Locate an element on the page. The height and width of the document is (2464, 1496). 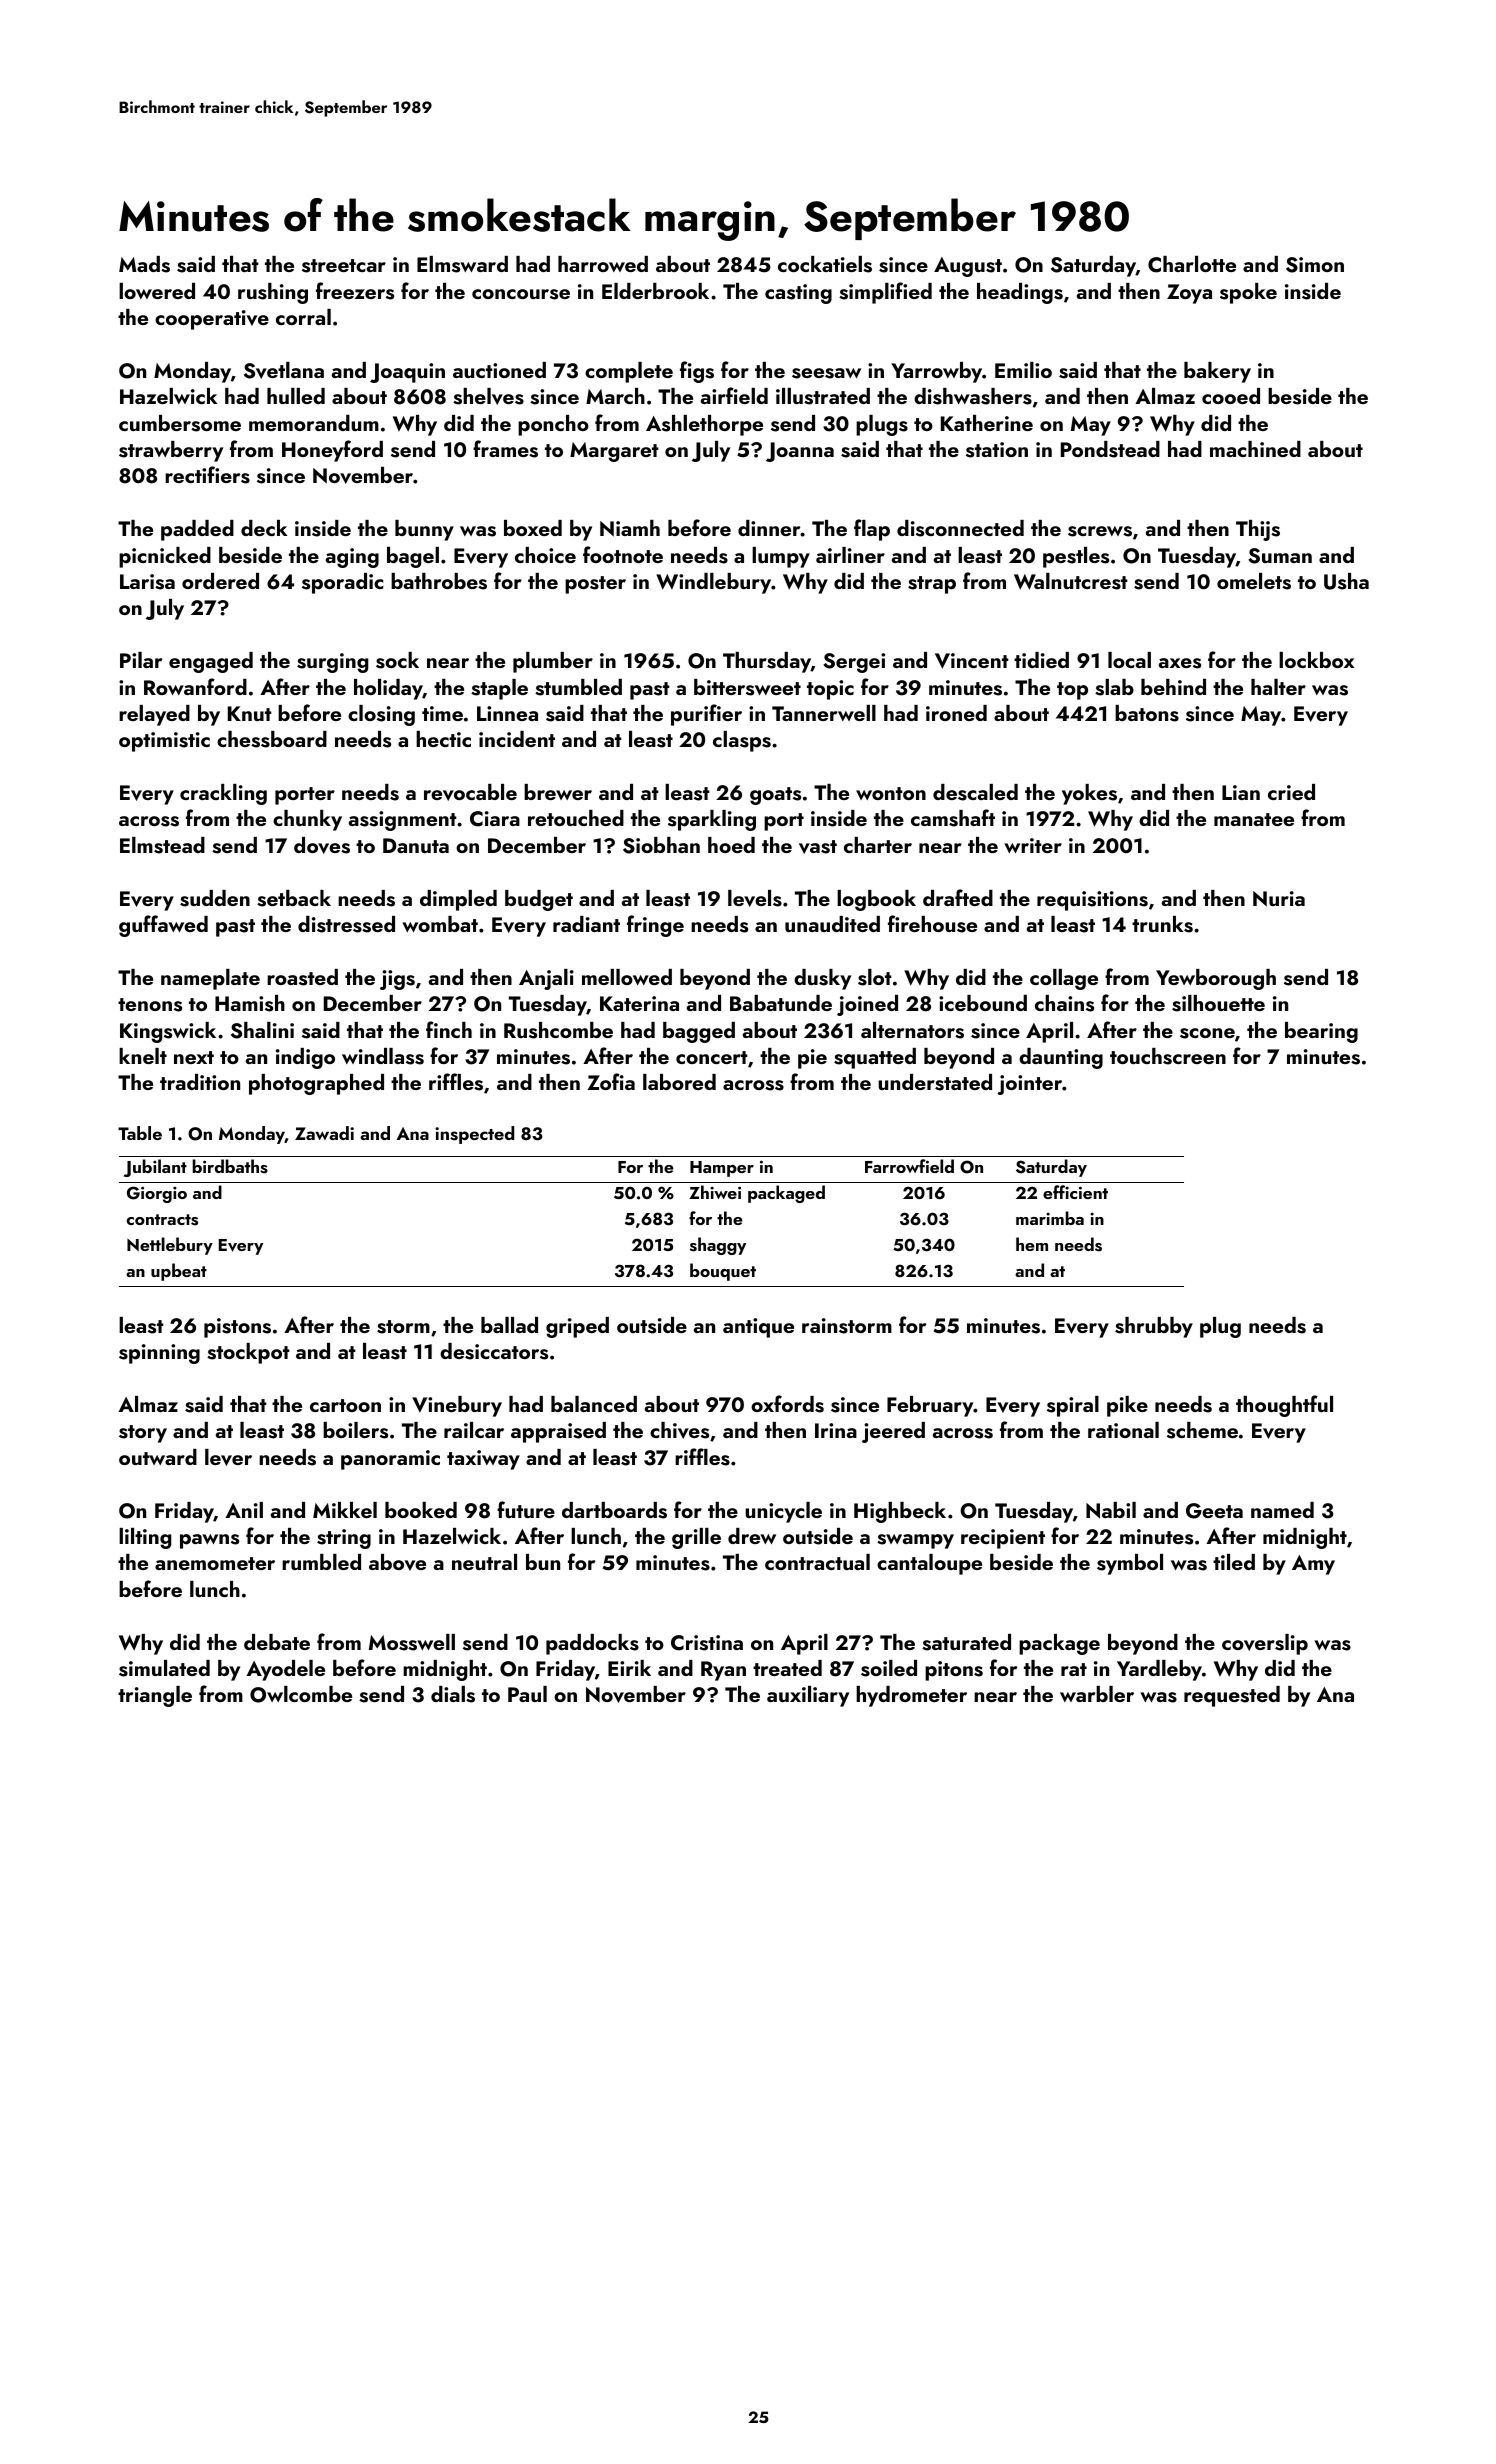
tradition is located at coordinates (200, 1082).
